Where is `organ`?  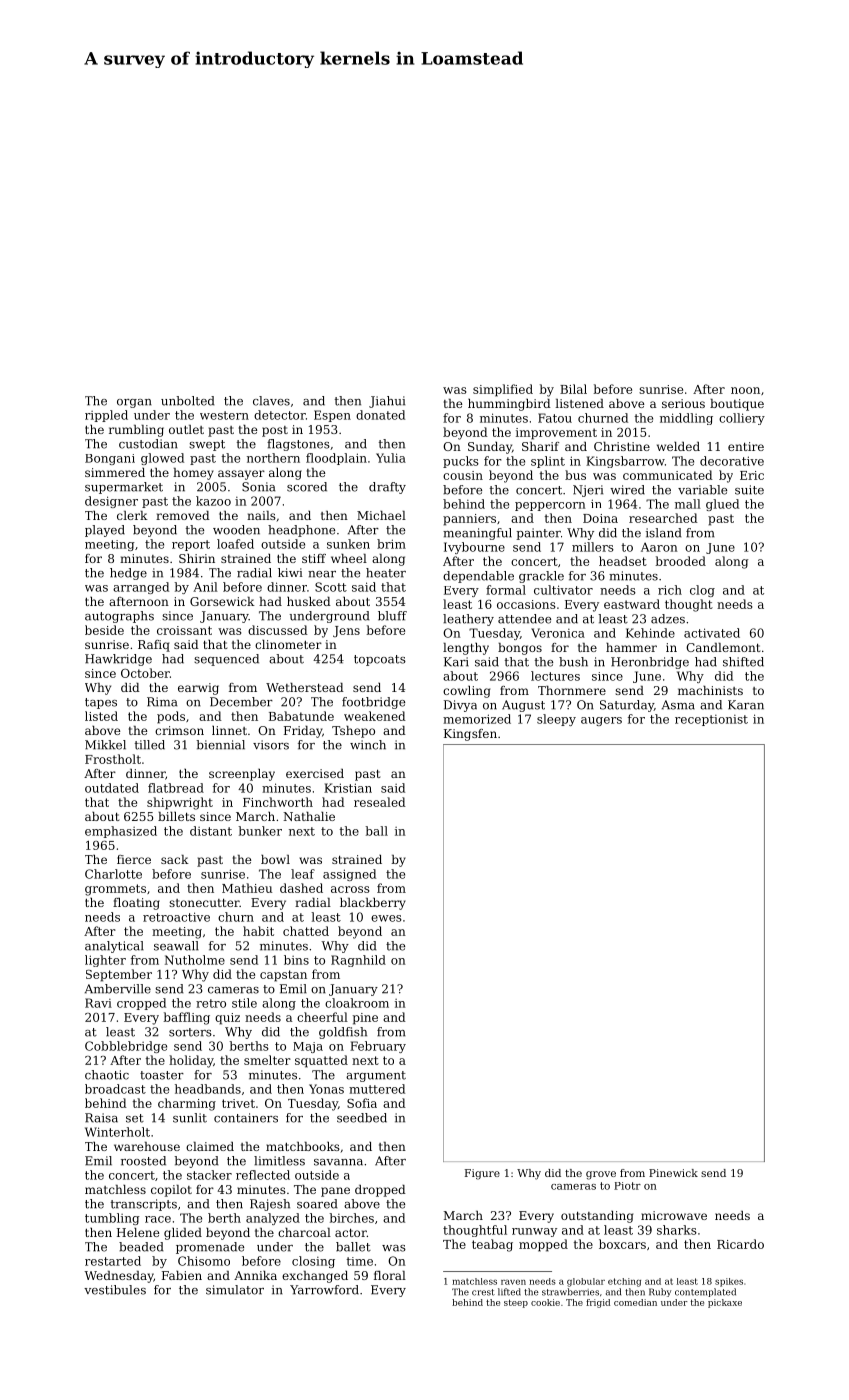 organ is located at coordinates (134, 403).
